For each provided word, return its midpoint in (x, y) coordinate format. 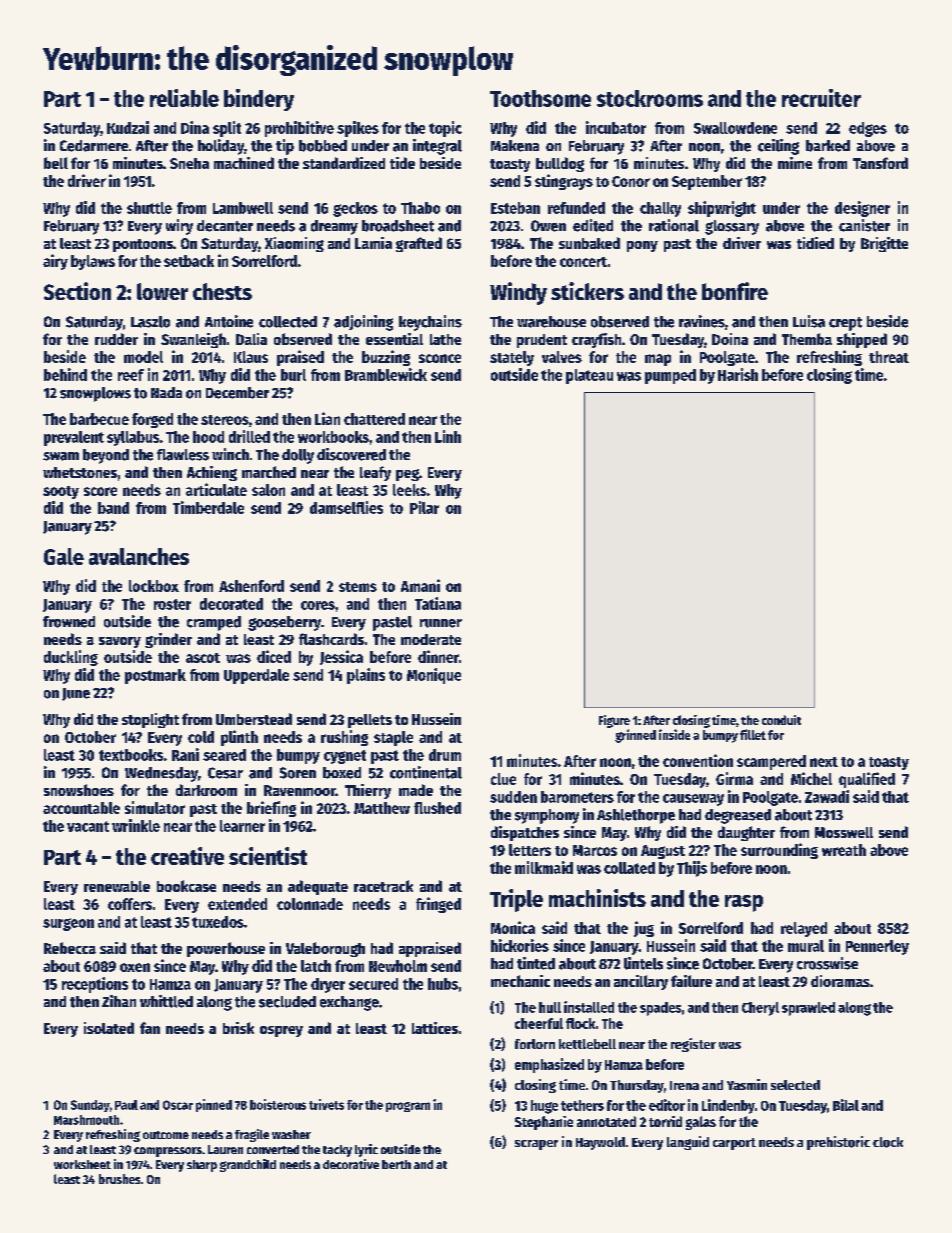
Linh (448, 436)
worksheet (82, 1164)
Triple (516, 900)
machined (244, 163)
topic (445, 129)
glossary (732, 227)
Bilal (846, 1105)
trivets (326, 1104)
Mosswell (844, 832)
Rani (185, 754)
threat (889, 357)
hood (208, 437)
